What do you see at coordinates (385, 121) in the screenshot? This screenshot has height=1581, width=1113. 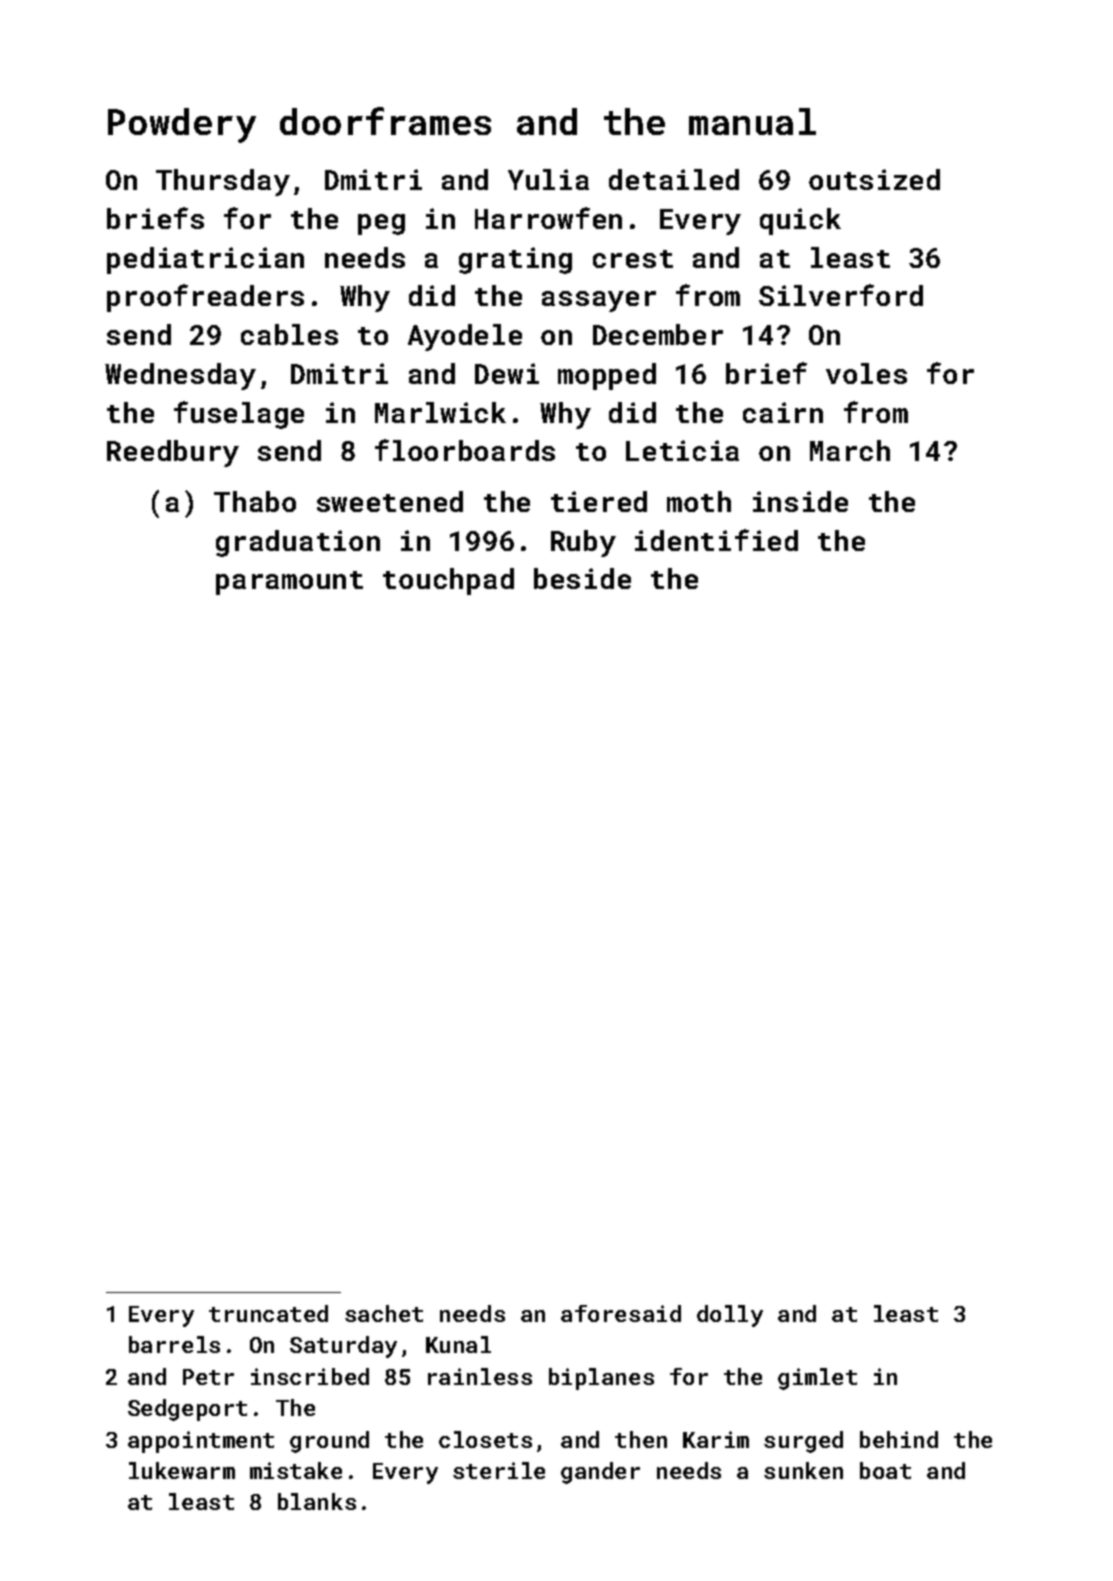 I see `doorframes` at bounding box center [385, 121].
